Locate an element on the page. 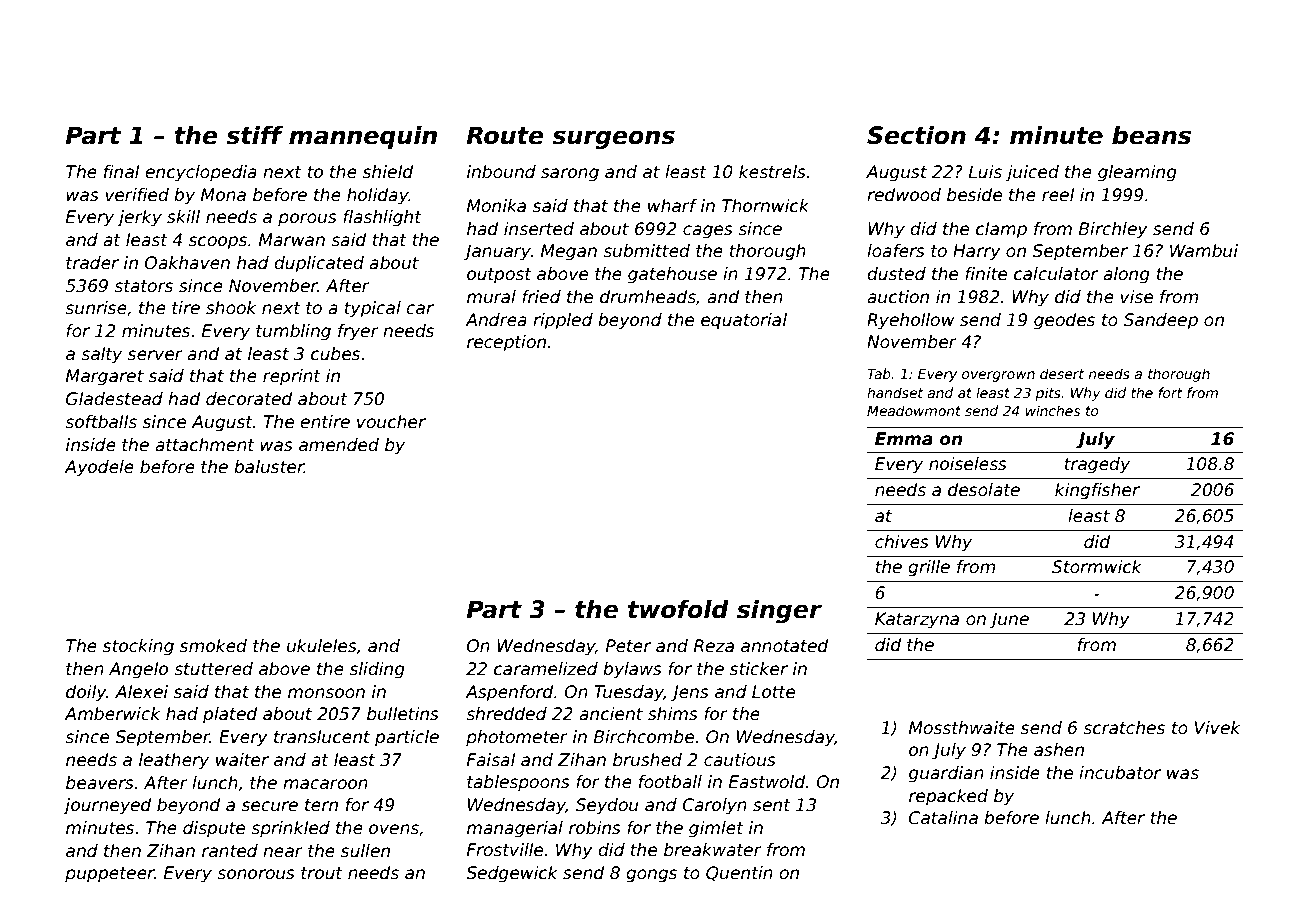 This image has height=924, width=1308. jerky is located at coordinates (139, 218).
